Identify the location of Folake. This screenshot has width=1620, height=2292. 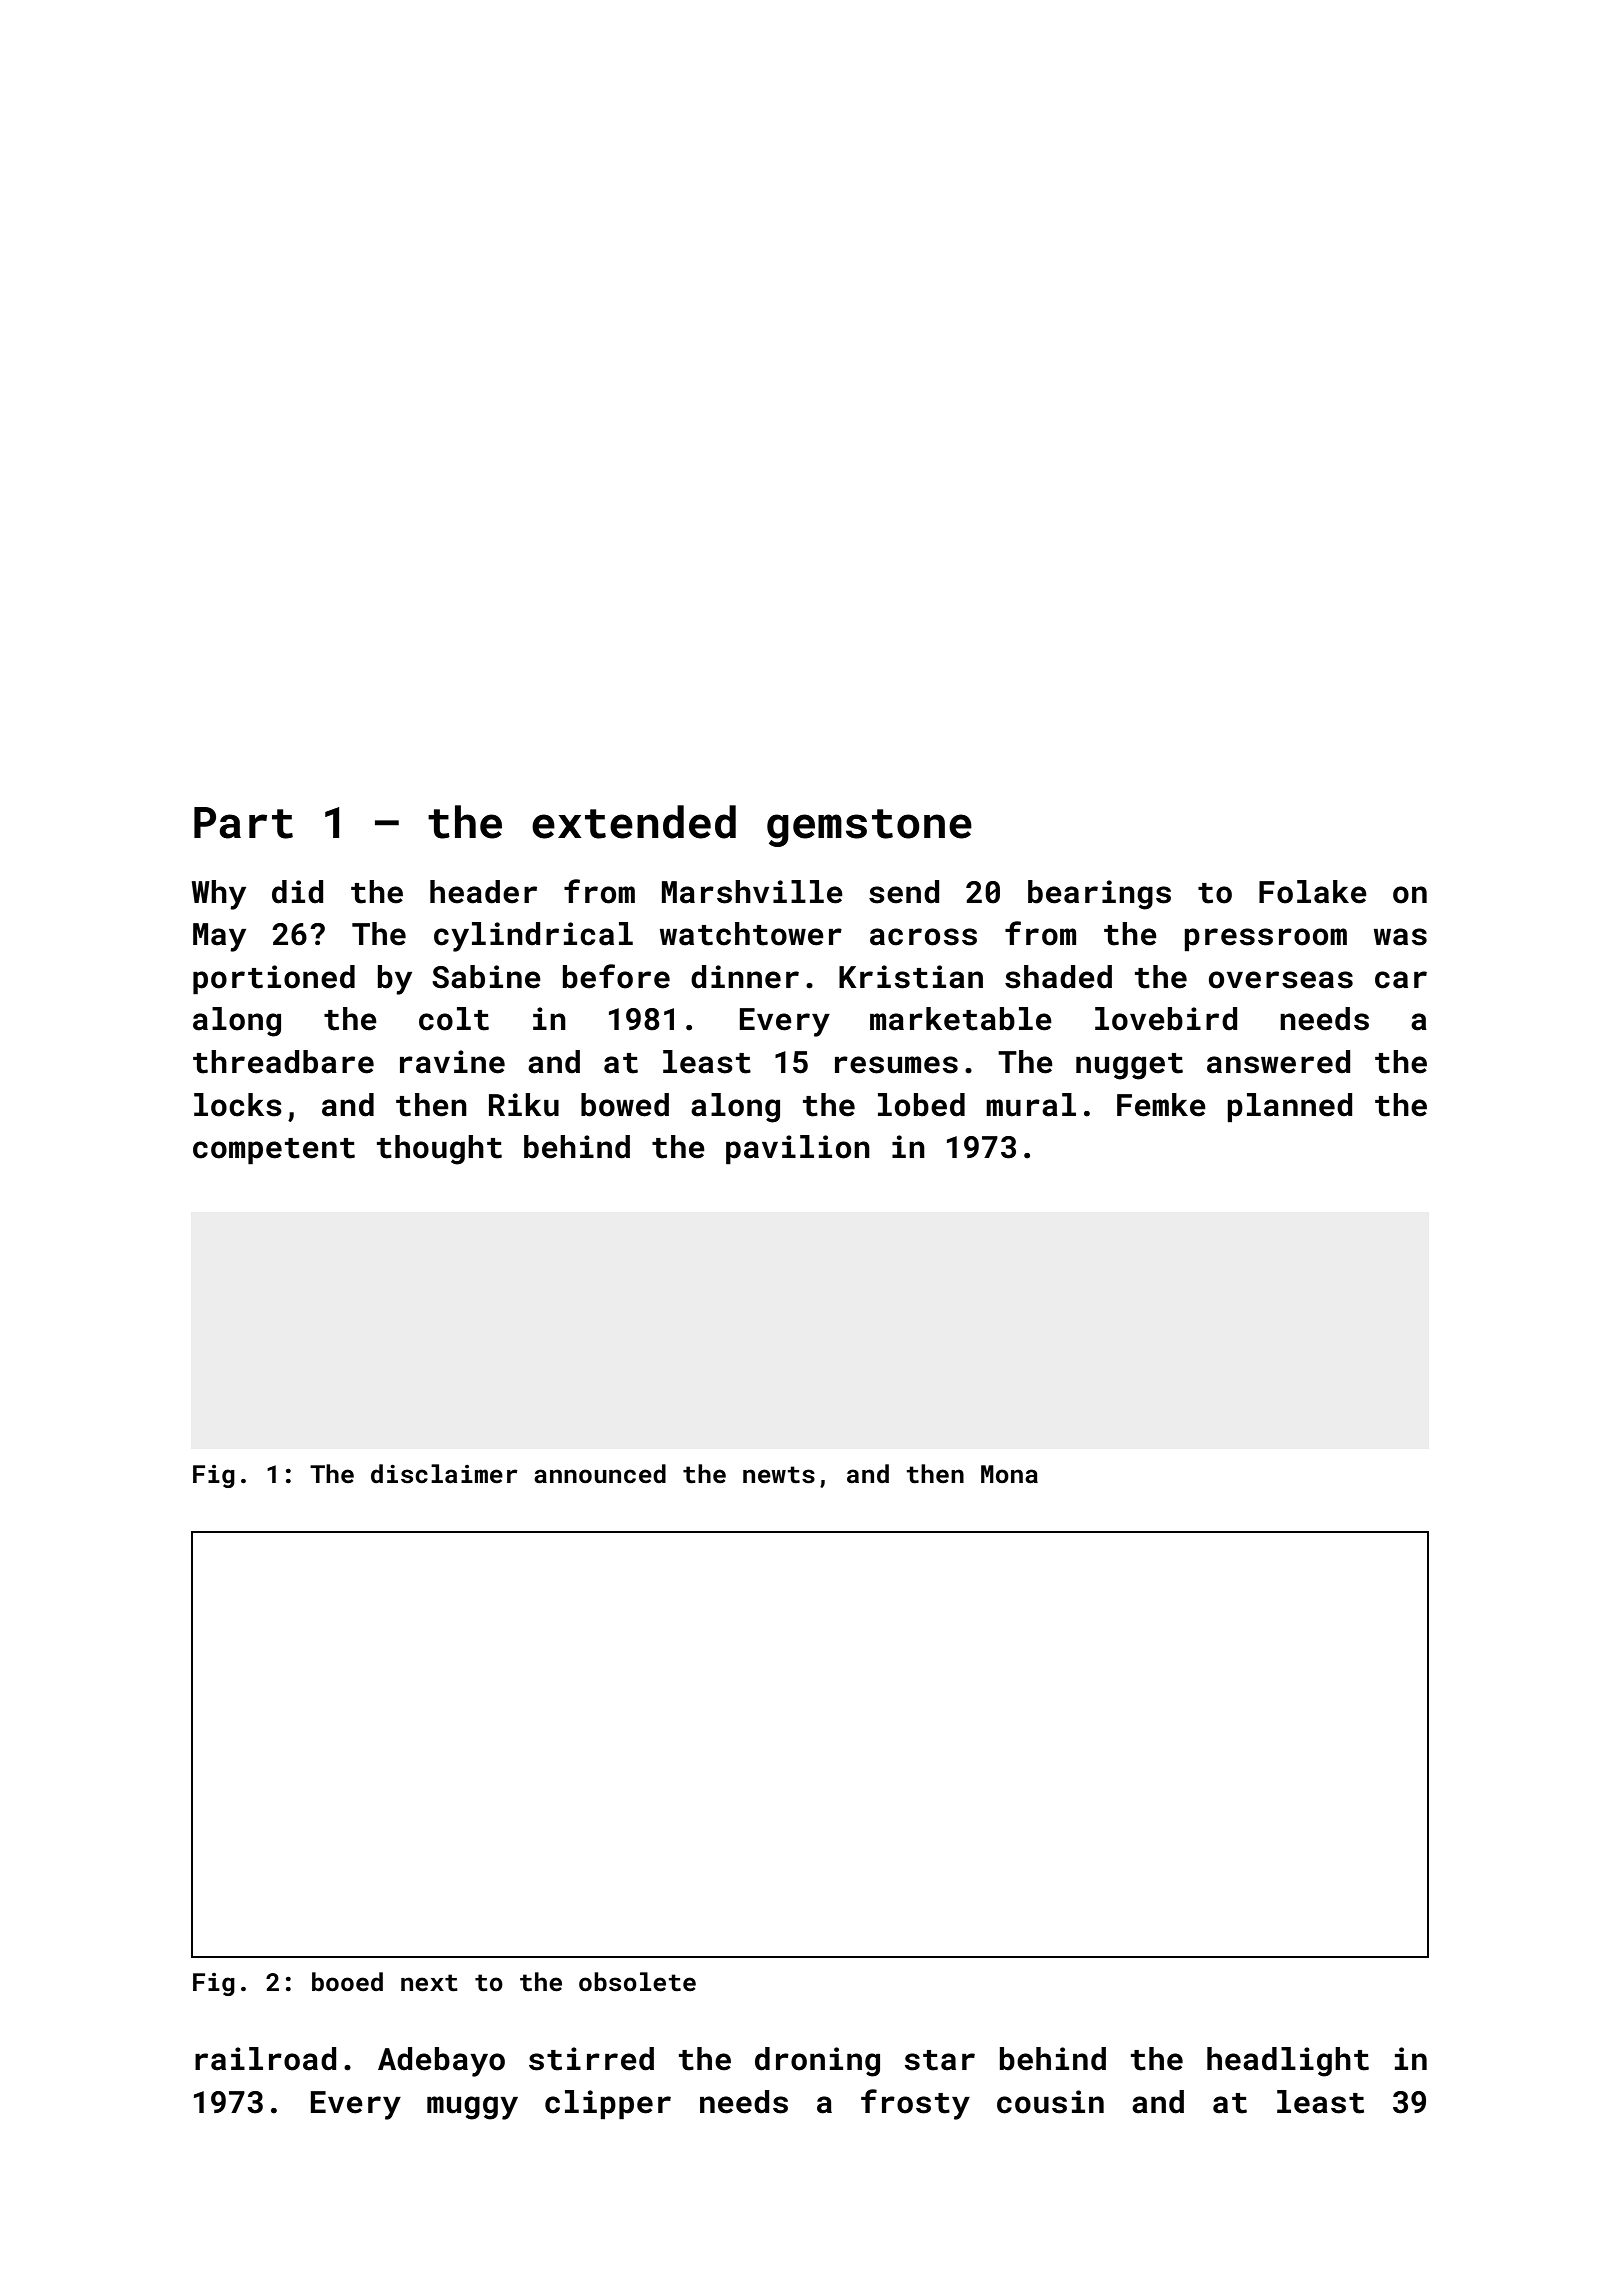
(1313, 892).
